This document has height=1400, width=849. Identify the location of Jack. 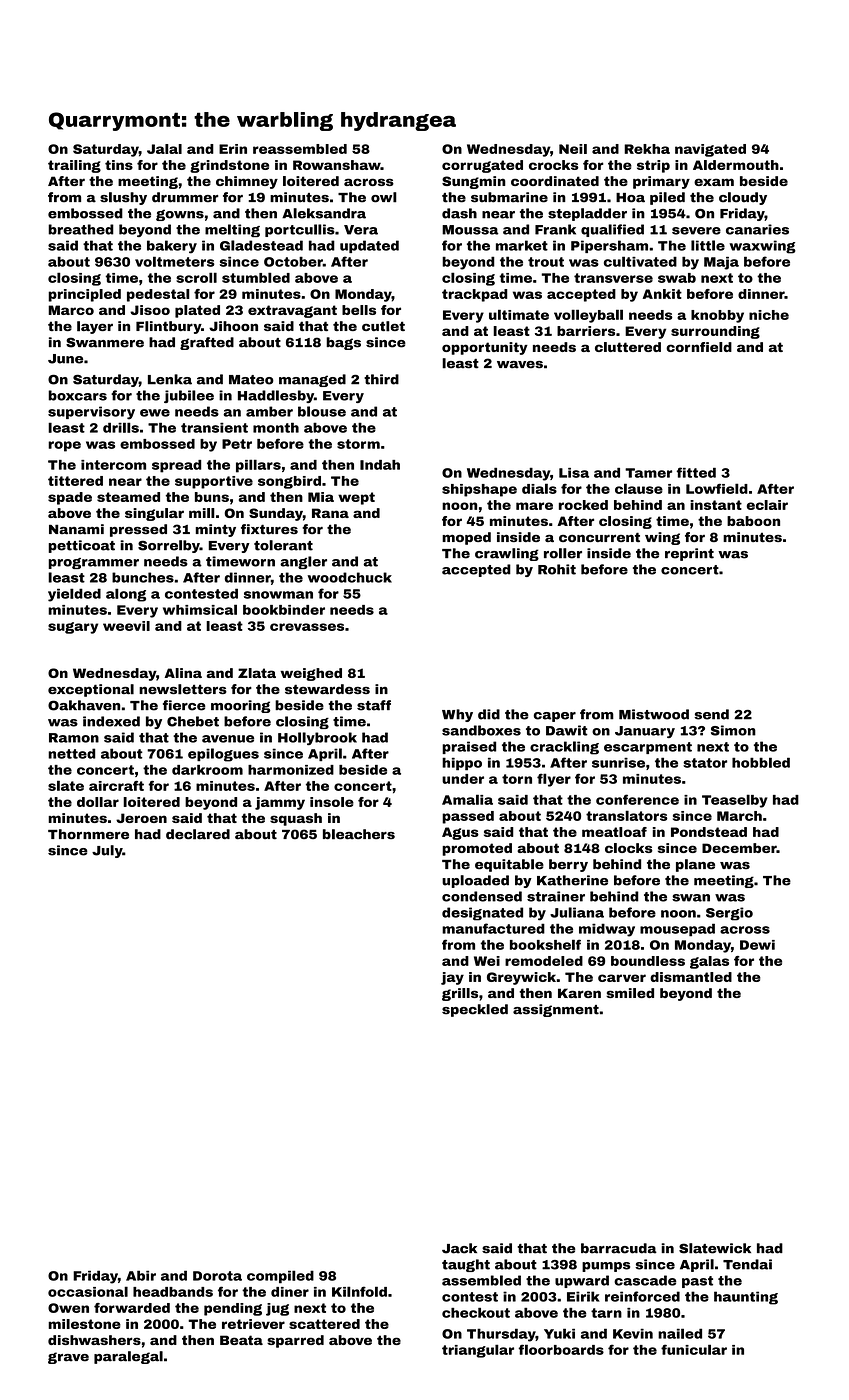
(459, 1248).
